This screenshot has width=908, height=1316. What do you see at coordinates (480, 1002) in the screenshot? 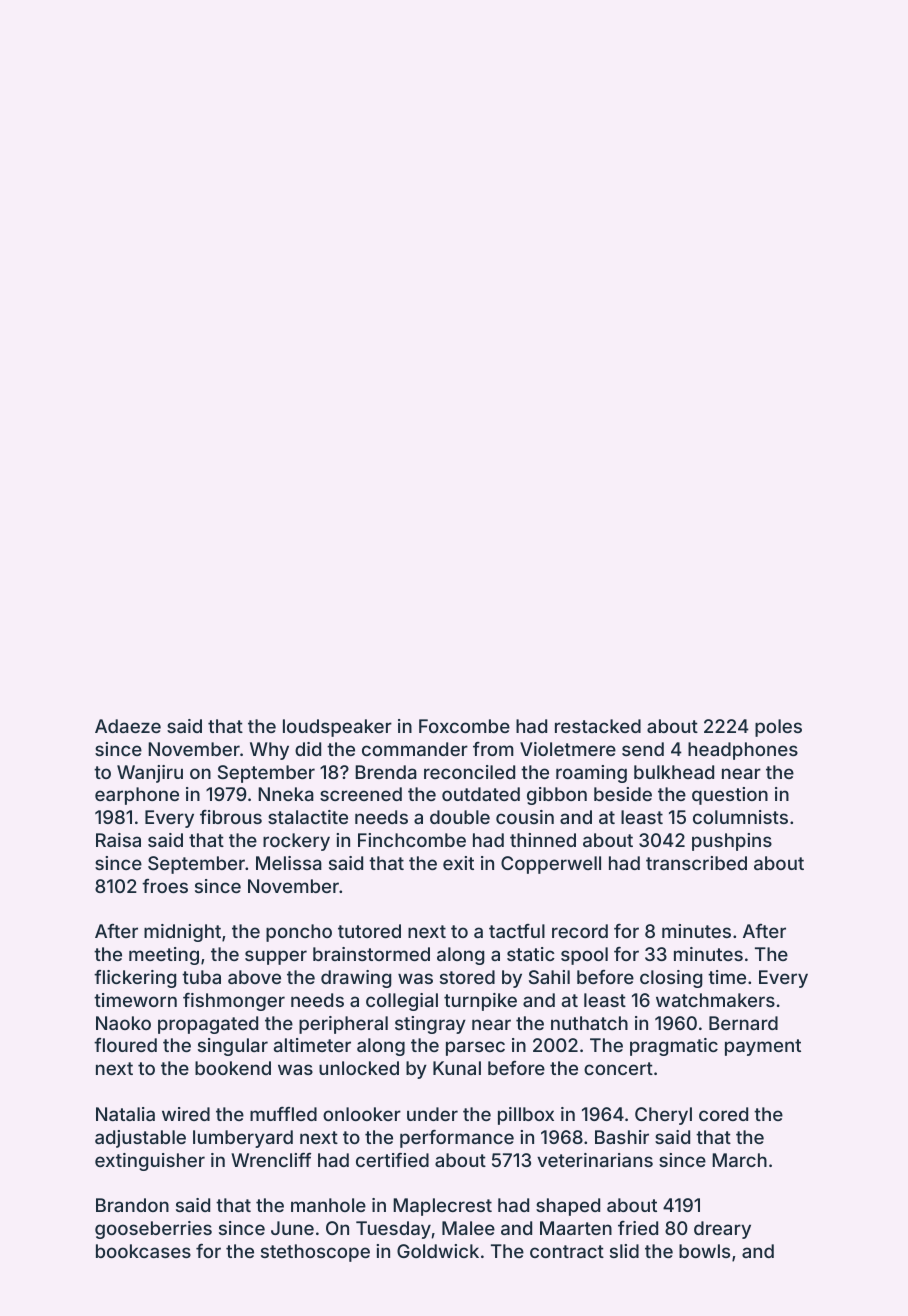
I see `turnpike` at bounding box center [480, 1002].
